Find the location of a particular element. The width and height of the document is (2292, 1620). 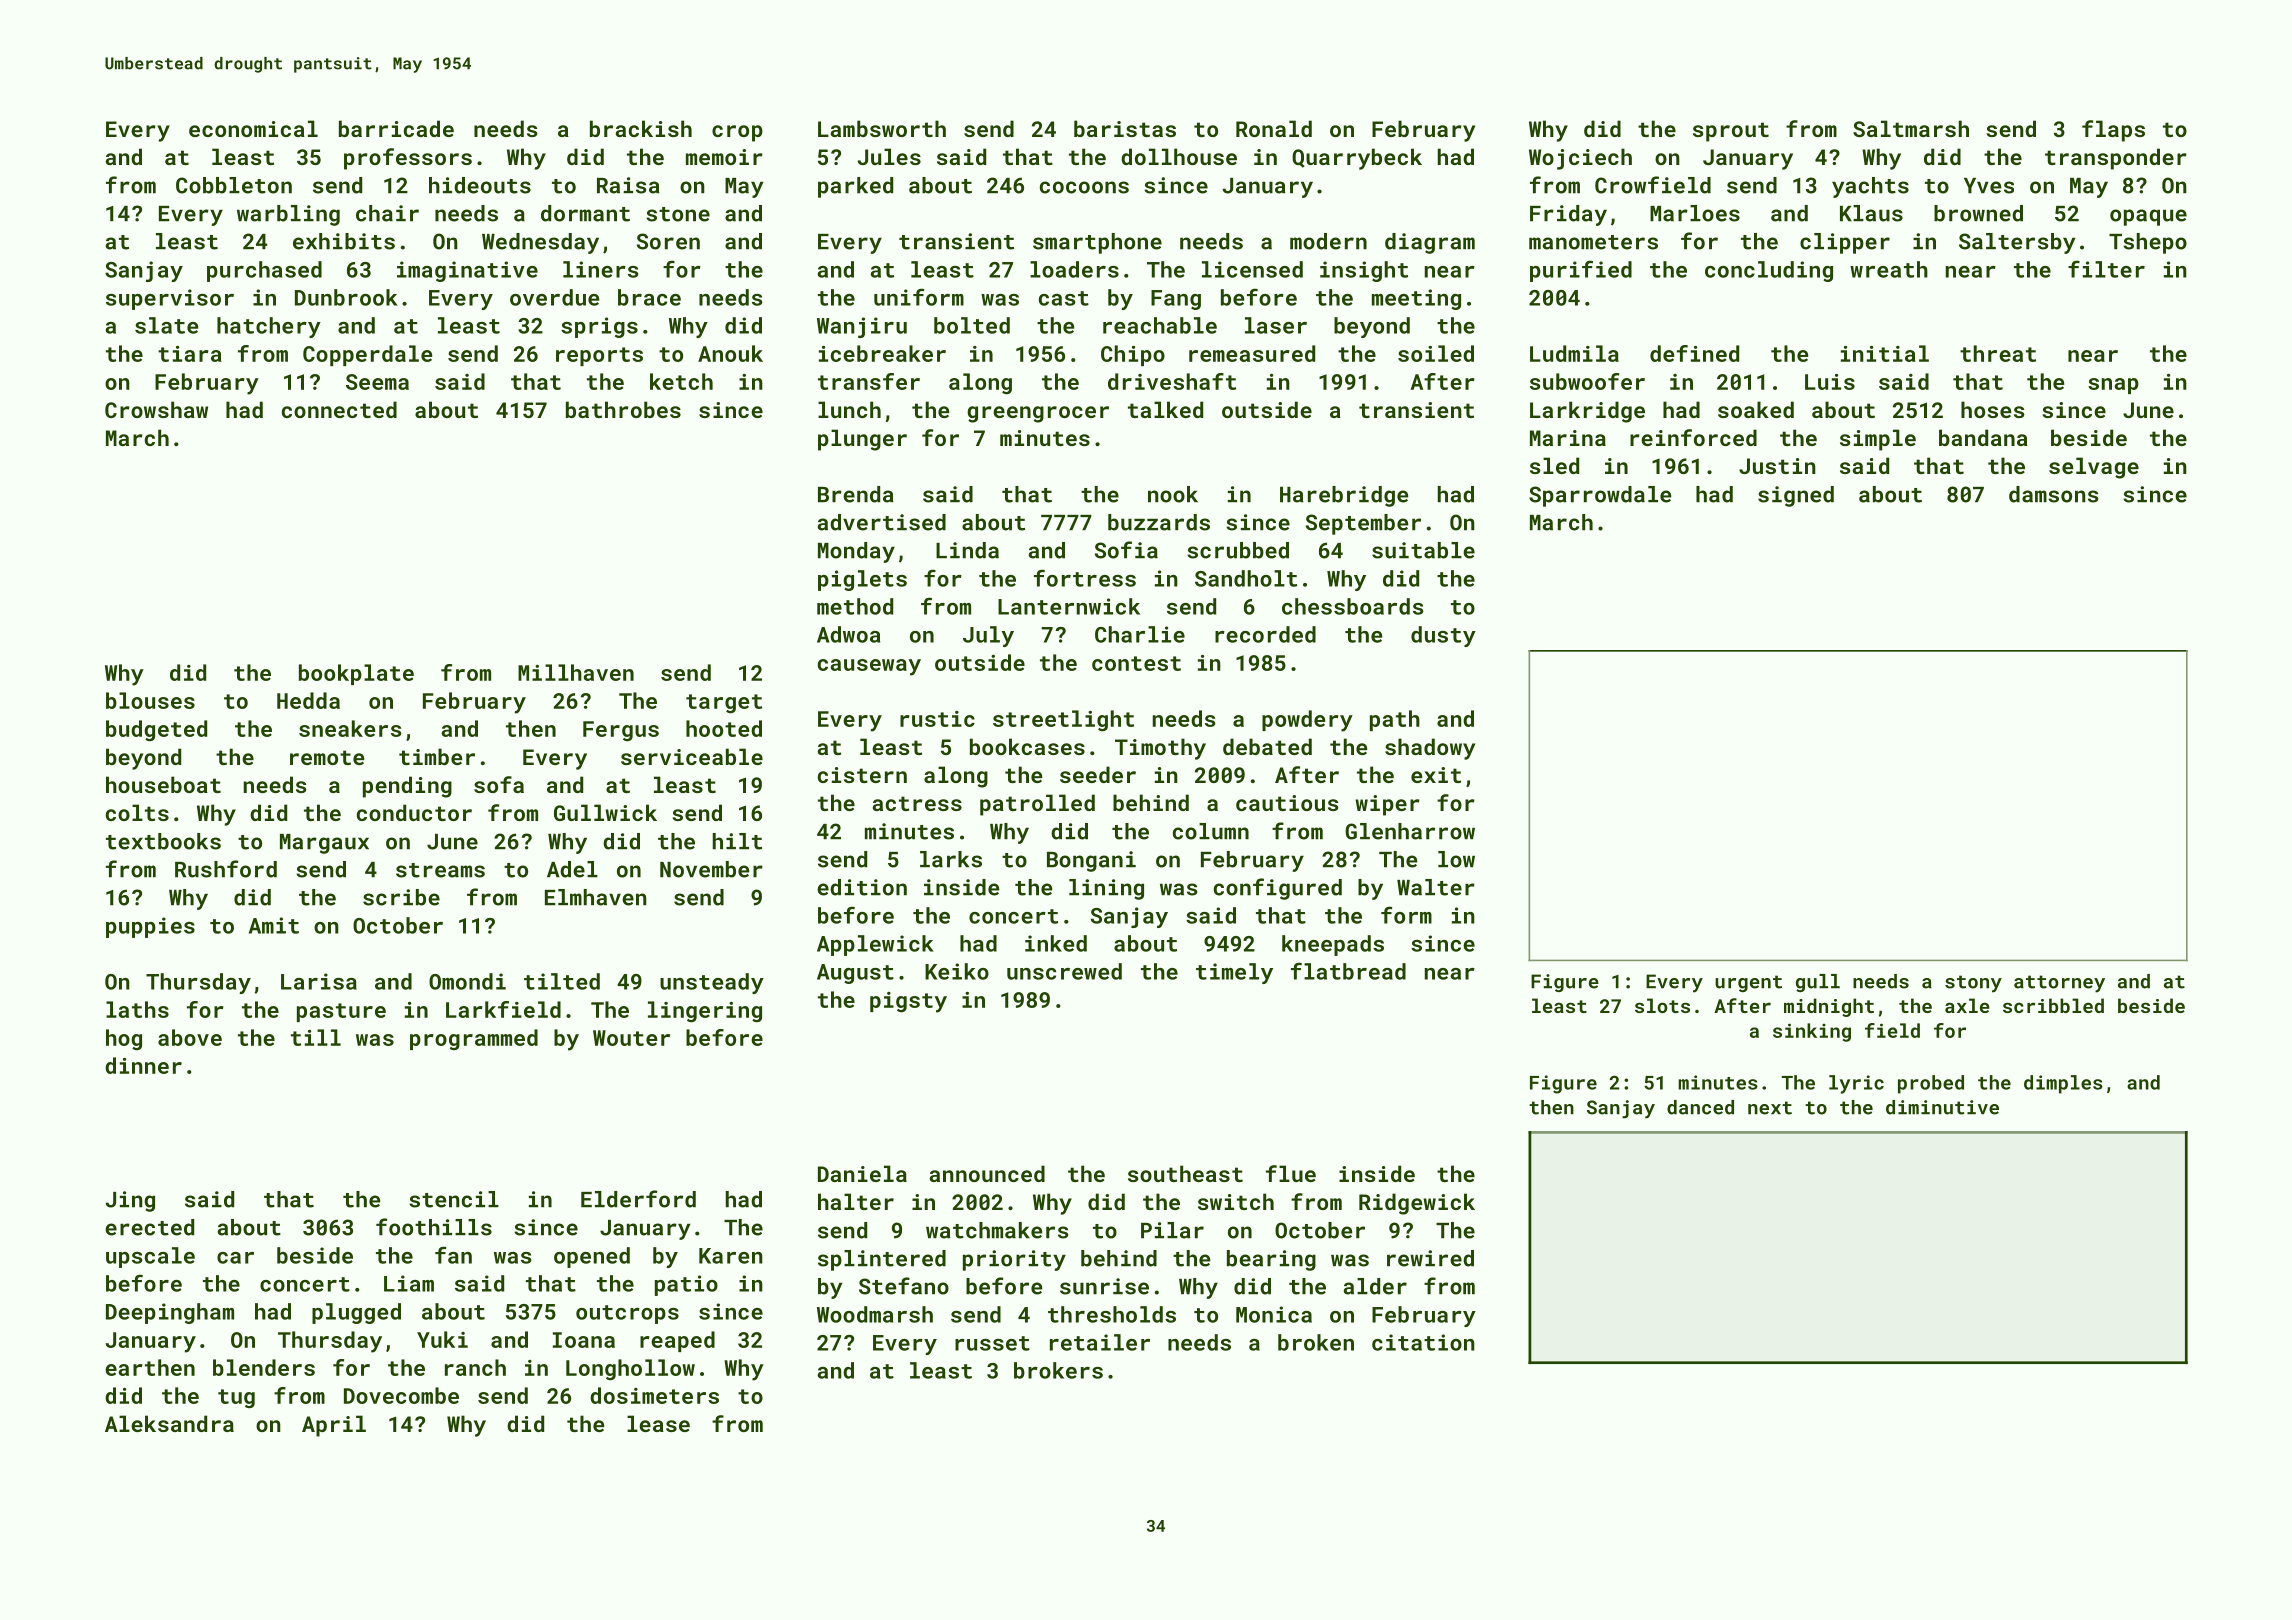

damsons is located at coordinates (2053, 494).
